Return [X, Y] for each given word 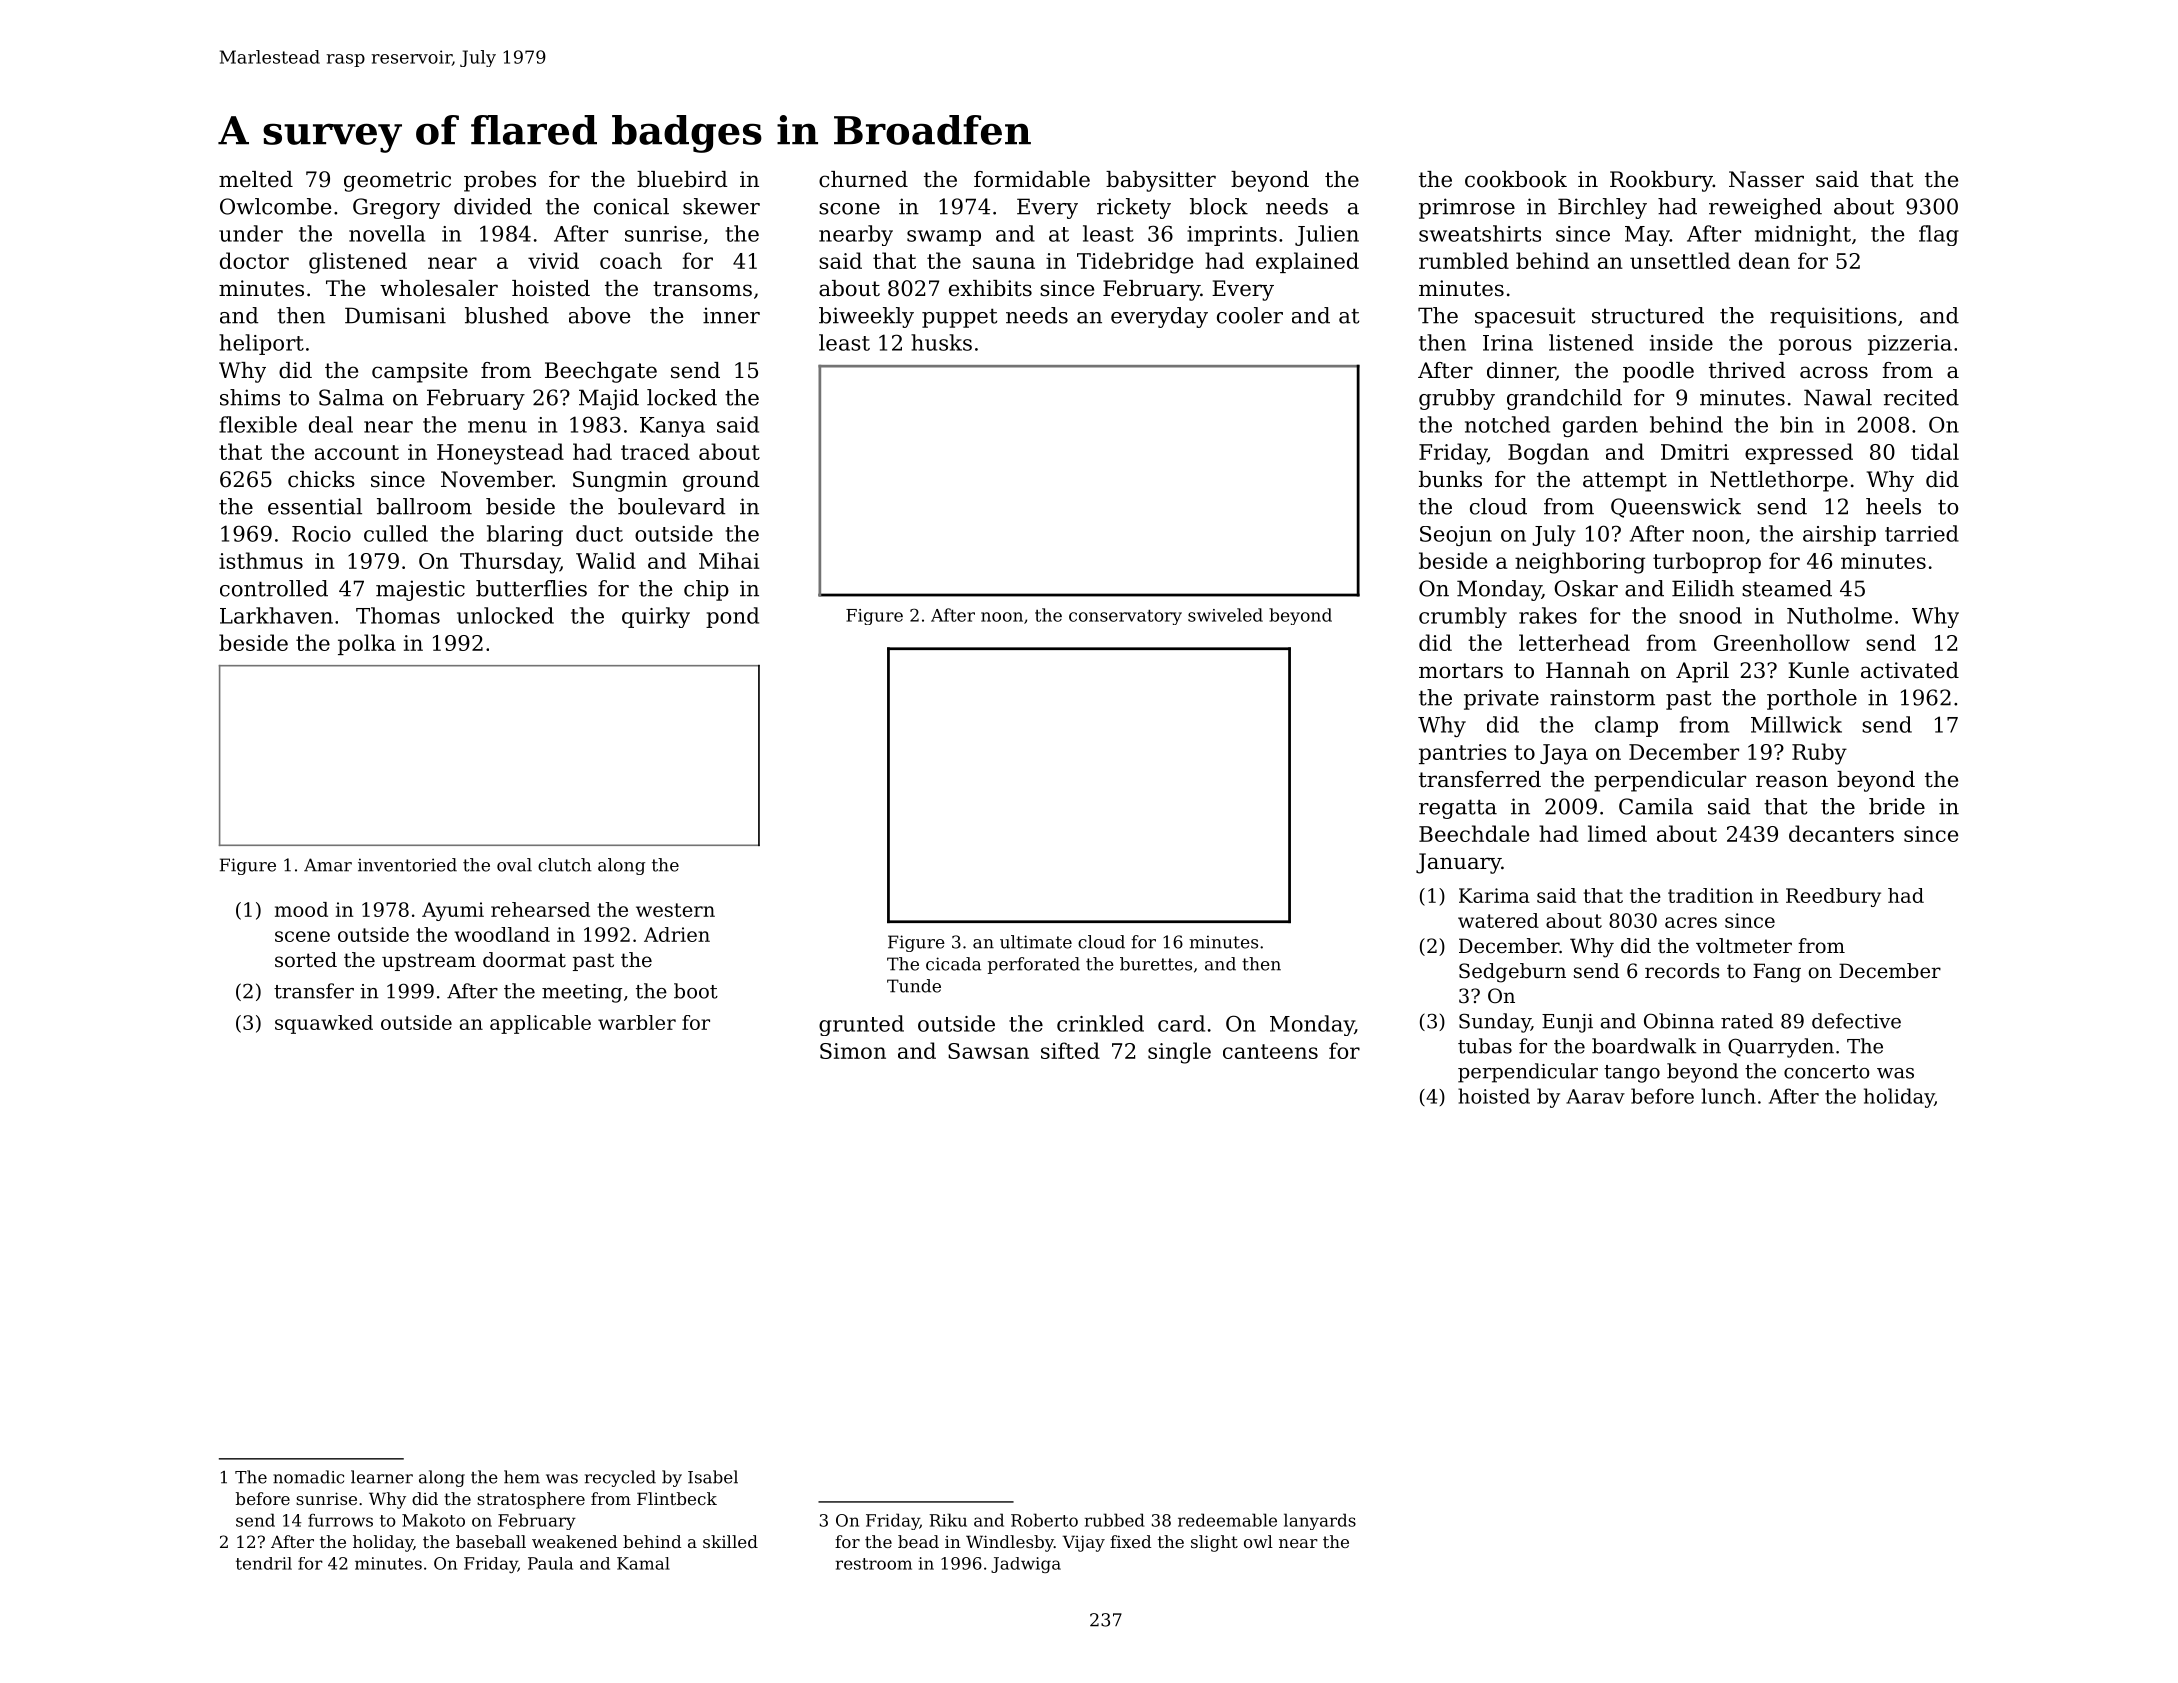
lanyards [1320, 1521]
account [357, 452]
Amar [328, 865]
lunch [1728, 1096]
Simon [853, 1051]
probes [500, 181]
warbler [637, 1022]
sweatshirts [1480, 233]
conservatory [1125, 617]
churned [863, 179]
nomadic [308, 1477]
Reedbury [1833, 897]
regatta [1458, 809]
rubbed [1115, 1520]
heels [1893, 506]
